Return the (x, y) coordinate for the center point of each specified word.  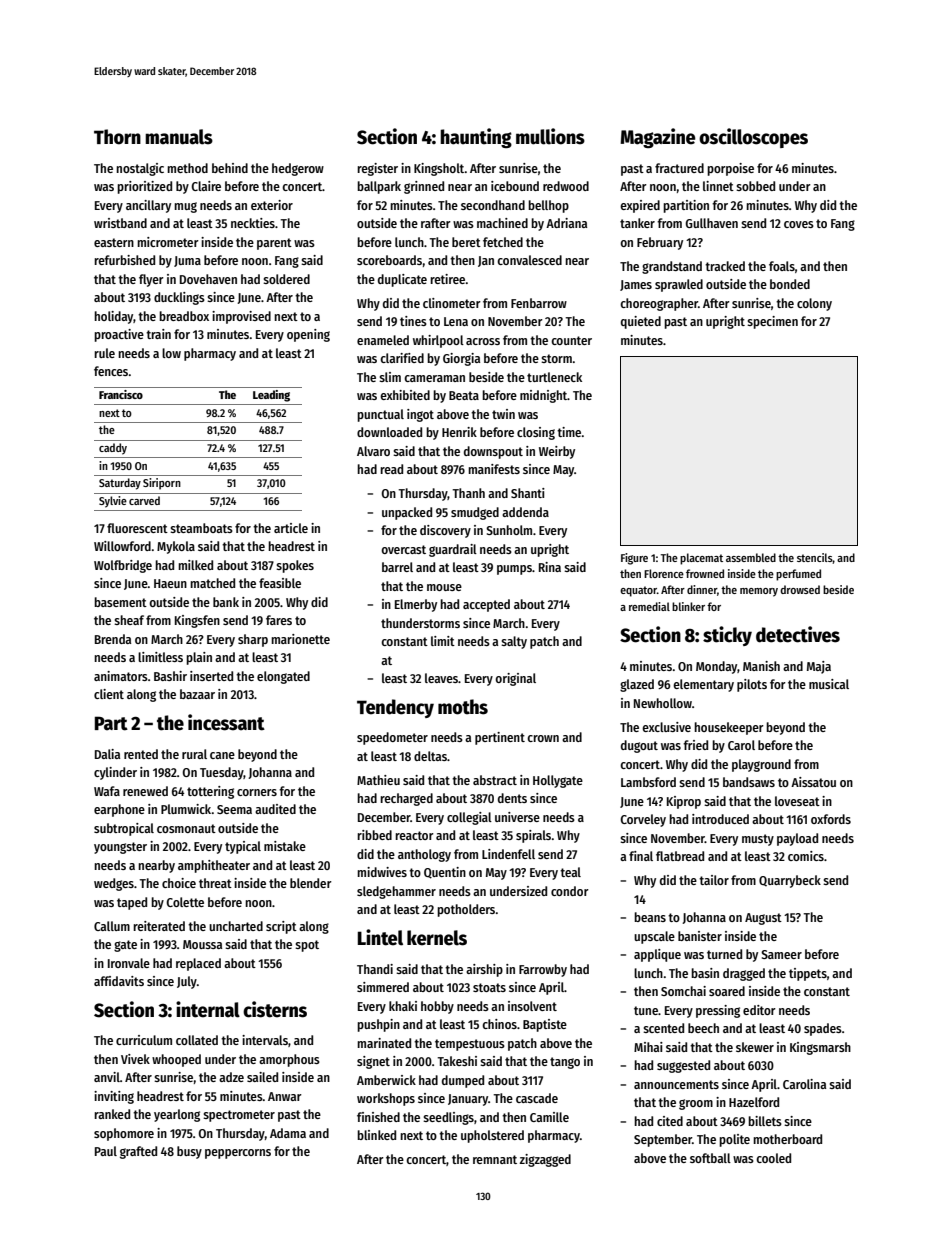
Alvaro (373, 451)
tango (565, 1063)
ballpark (379, 187)
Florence (664, 573)
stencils (815, 558)
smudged (475, 513)
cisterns (275, 1009)
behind (230, 168)
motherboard (787, 1139)
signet (373, 1062)
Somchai (683, 991)
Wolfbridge (123, 566)
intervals (265, 1040)
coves (799, 224)
